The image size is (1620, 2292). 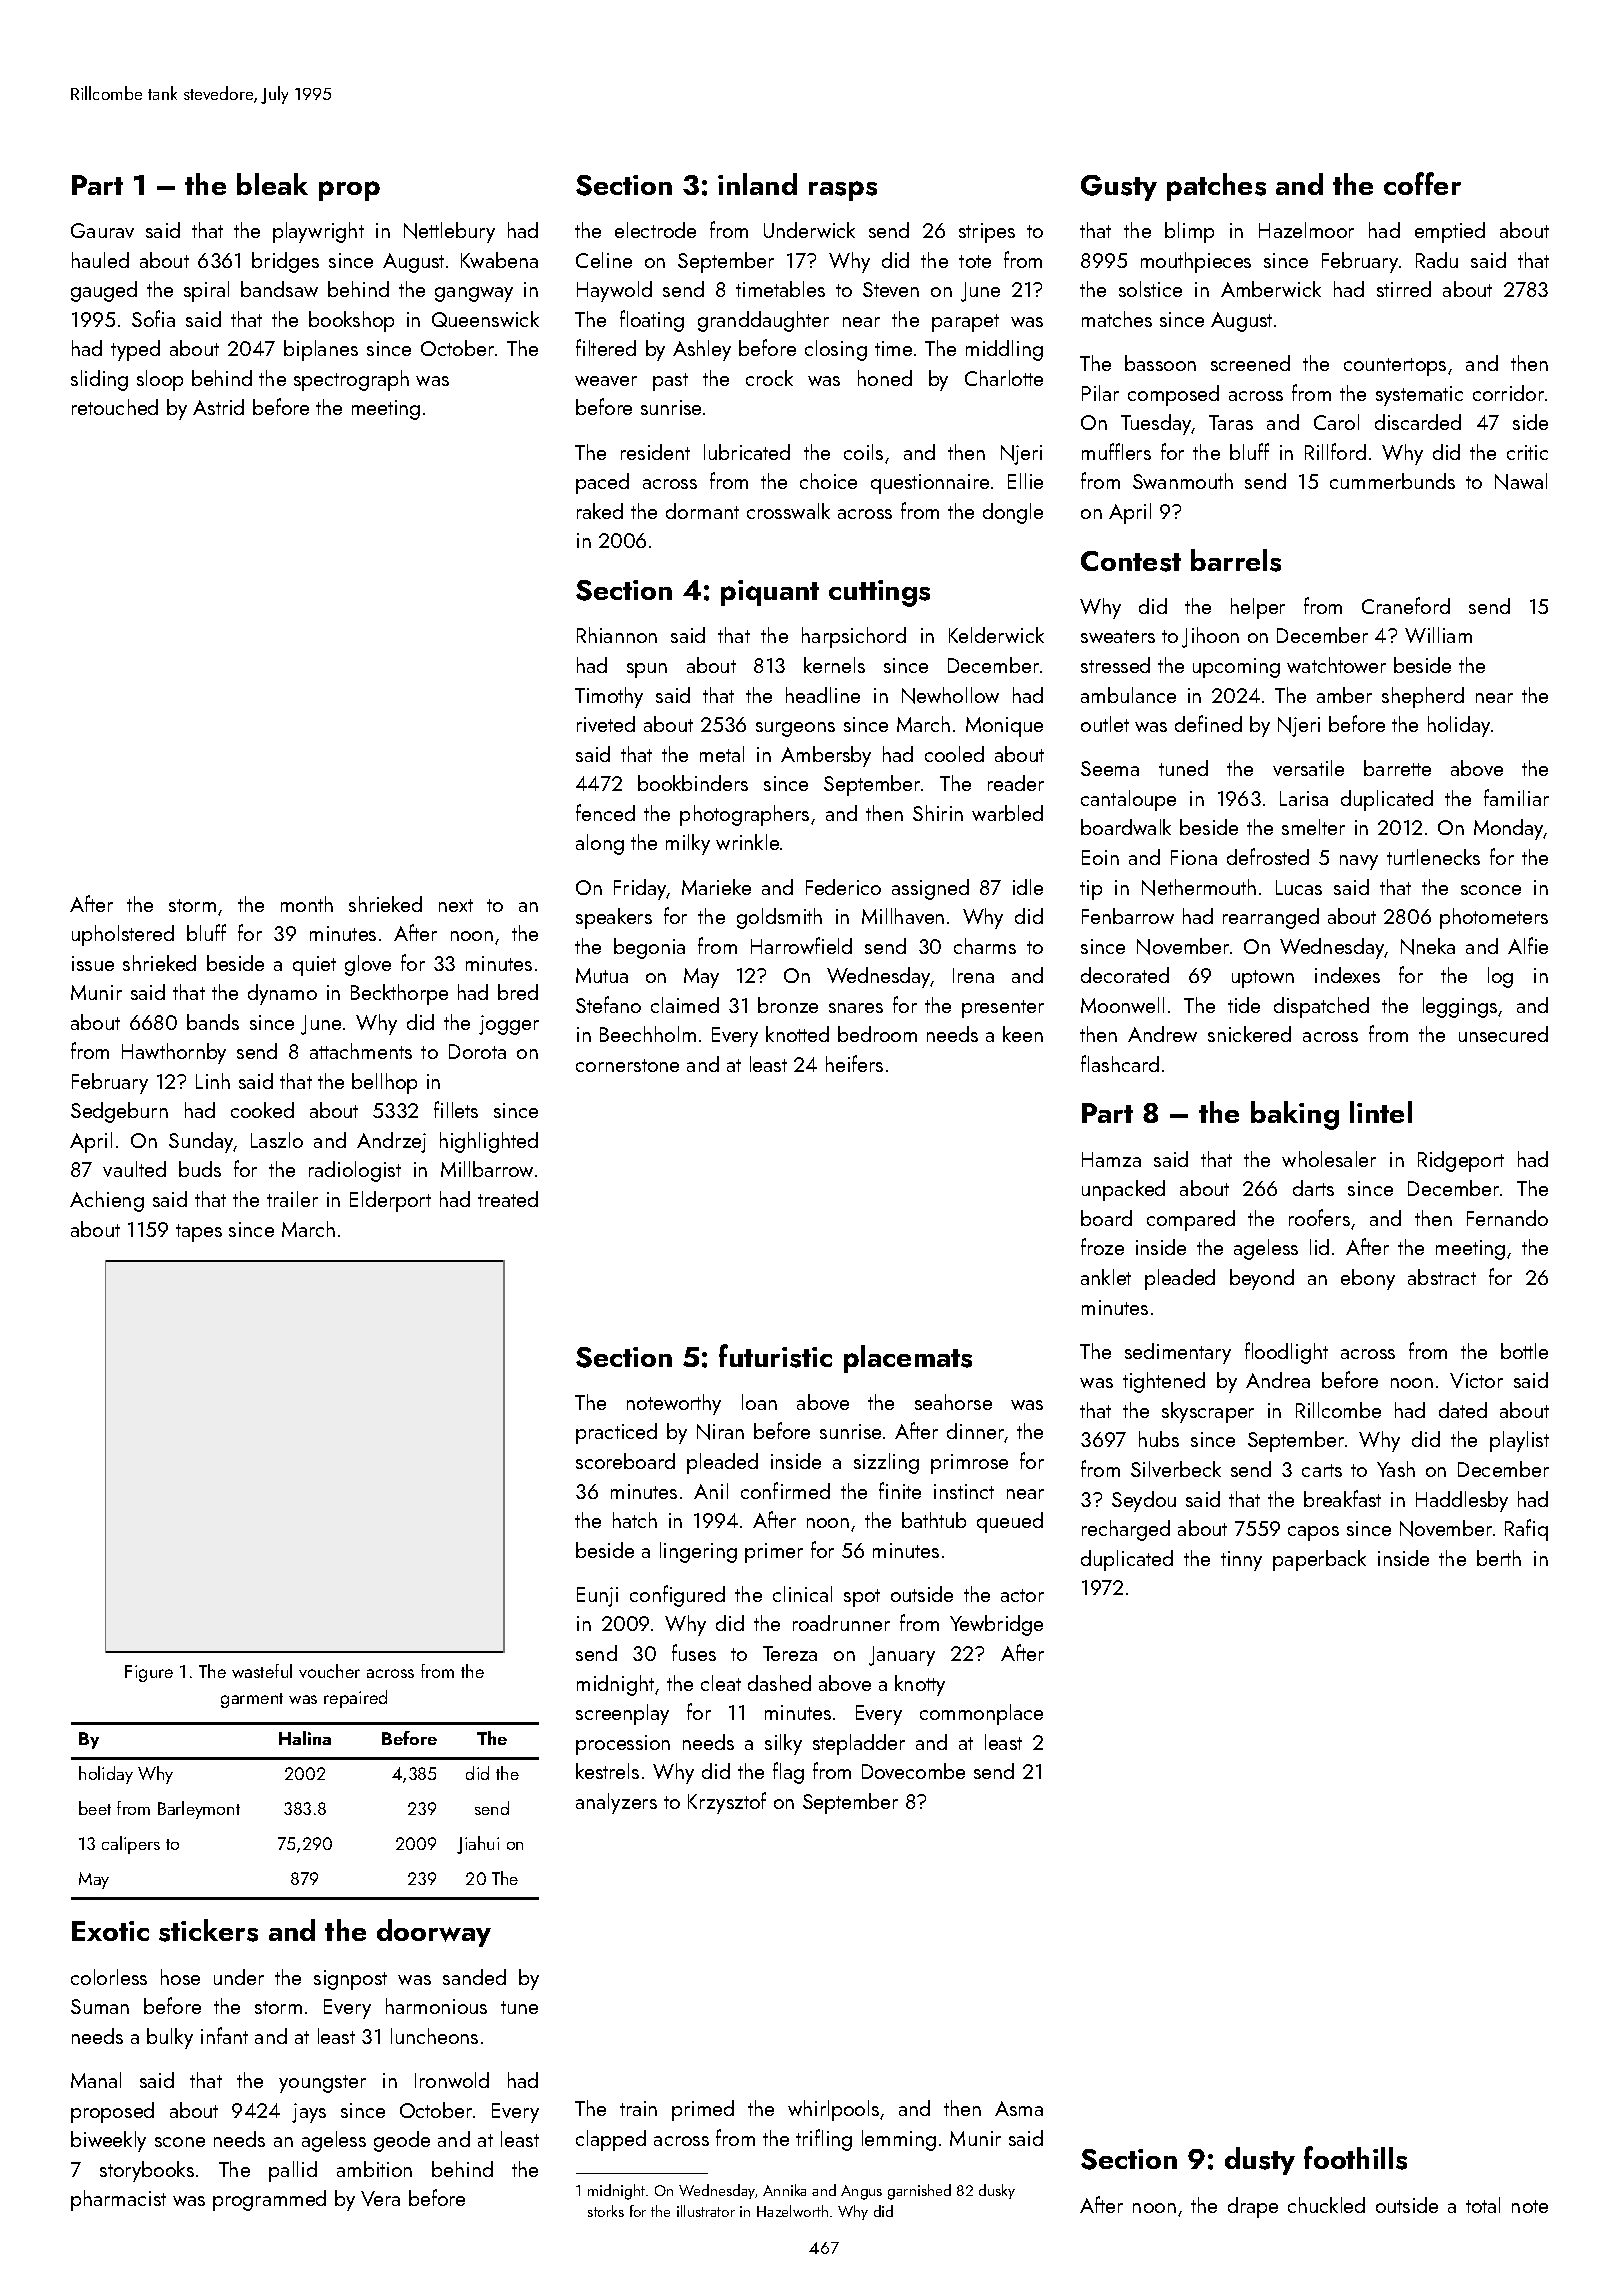 What do you see at coordinates (843, 191) in the document?
I see `rasps` at bounding box center [843, 191].
